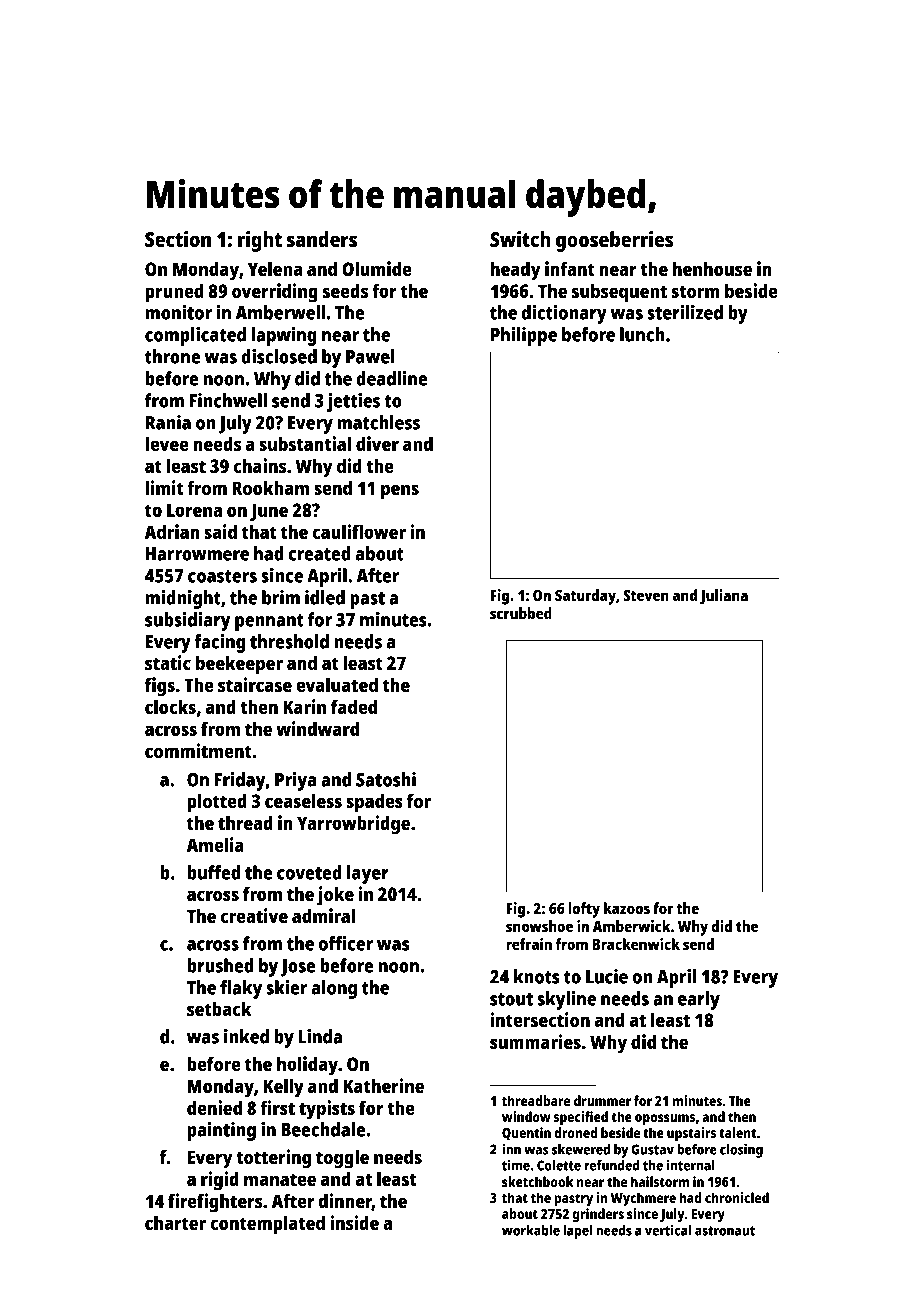 The width and height of the screenshot is (924, 1311). I want to click on Satoshi, so click(386, 779).
